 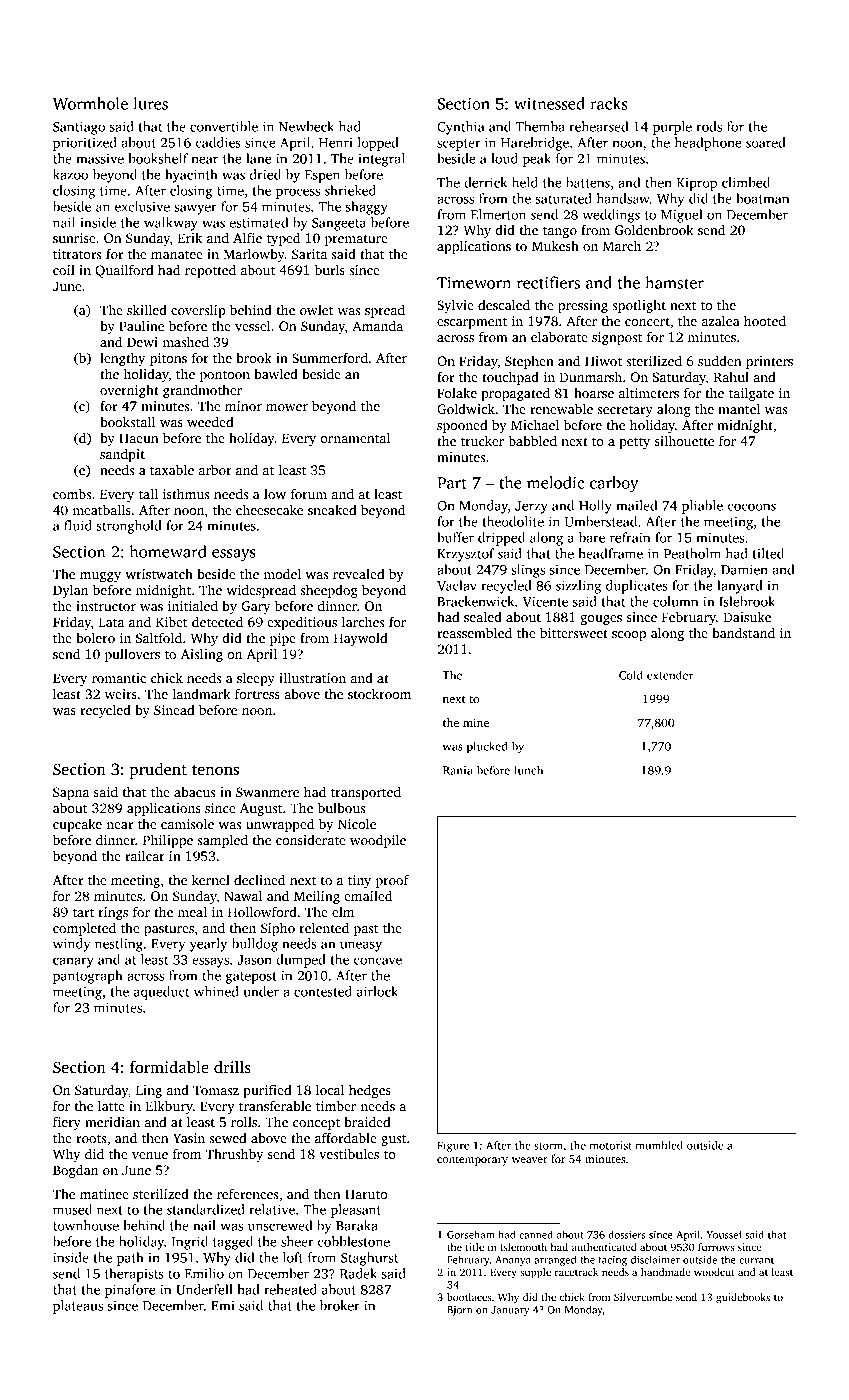 What do you see at coordinates (369, 1259) in the document?
I see `Staghurst` at bounding box center [369, 1259].
